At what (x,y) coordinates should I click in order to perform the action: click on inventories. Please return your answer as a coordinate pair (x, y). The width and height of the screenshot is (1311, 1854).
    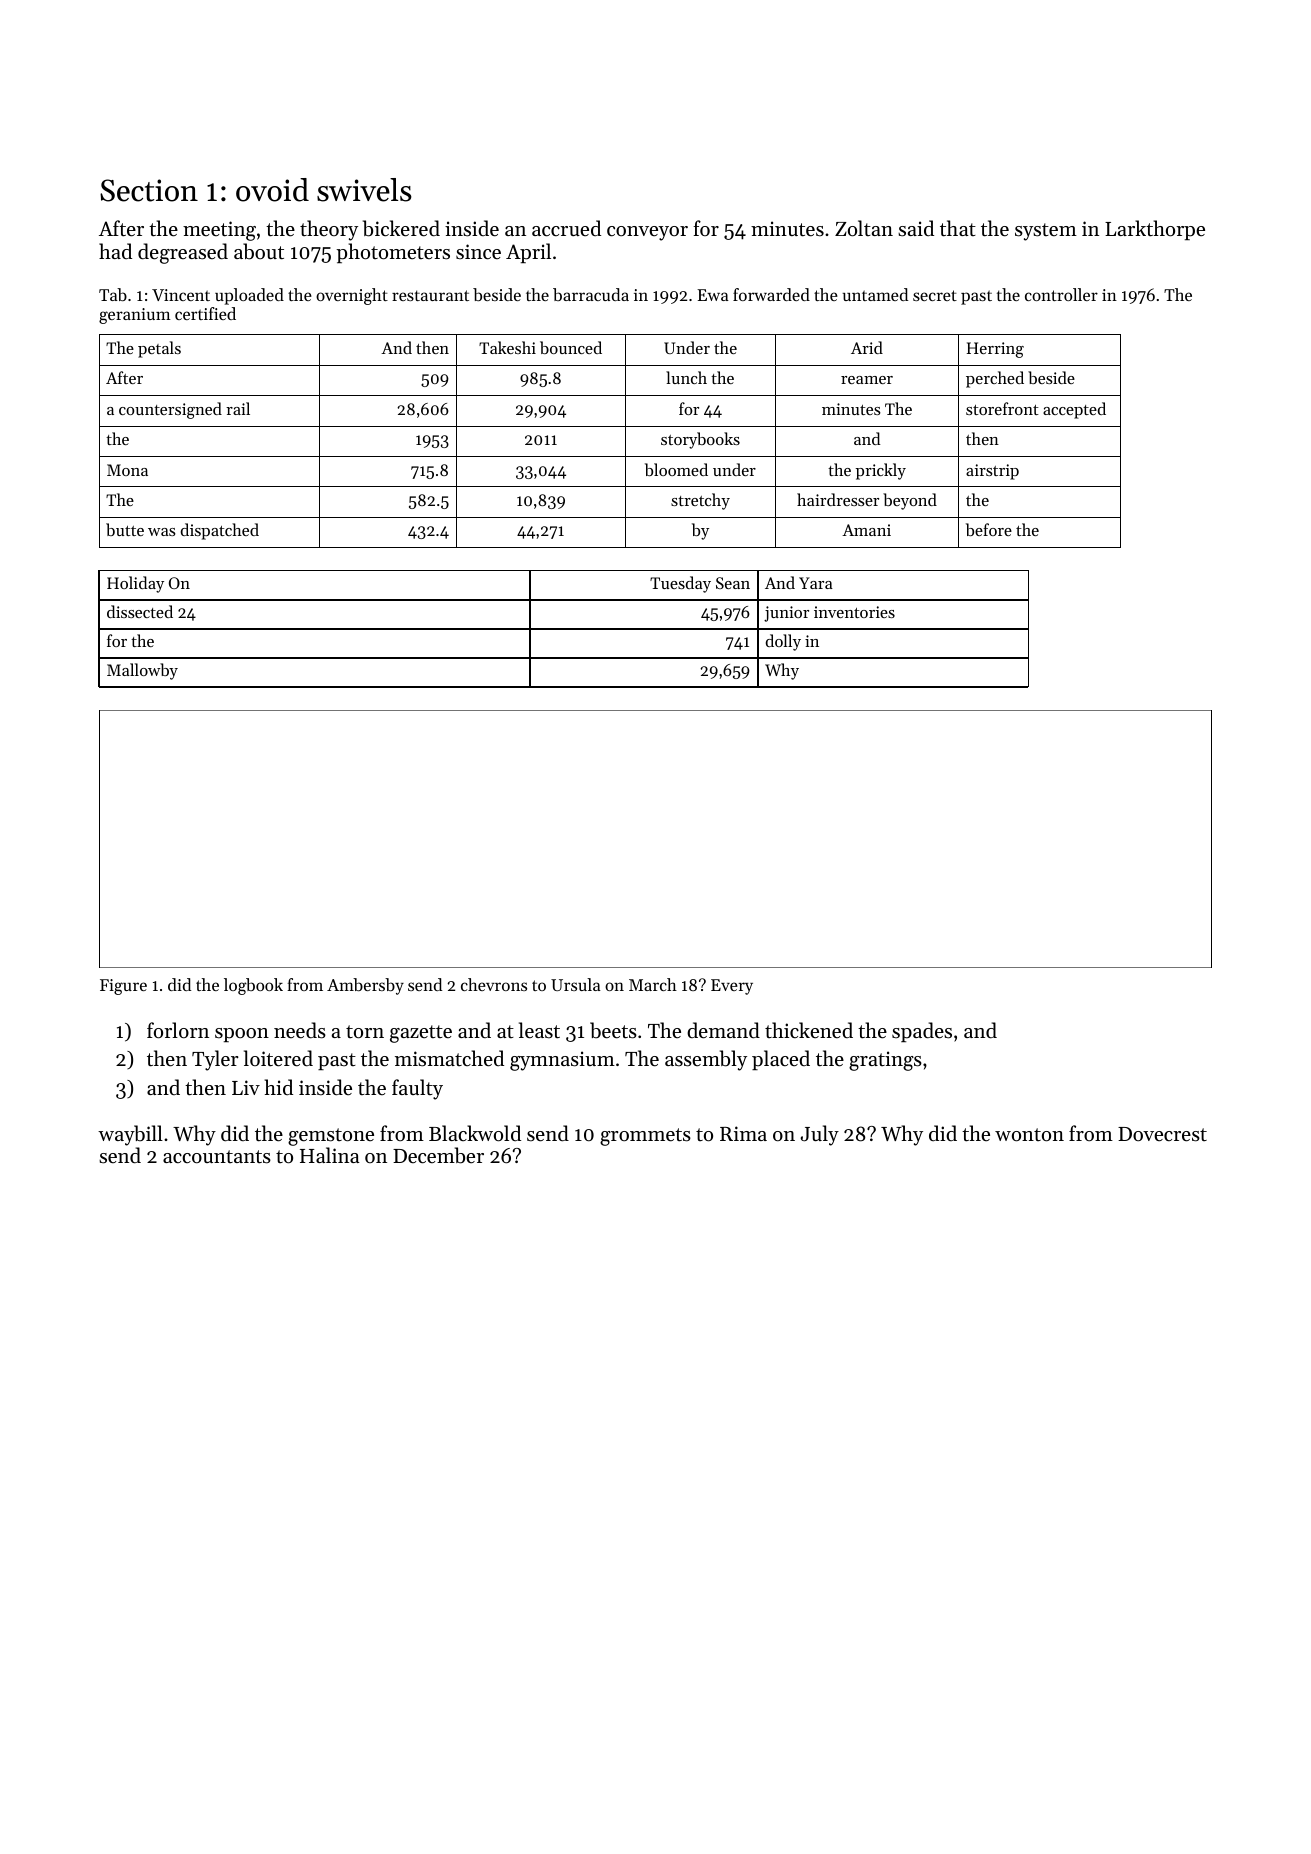
    Looking at the image, I should click on (854, 612).
